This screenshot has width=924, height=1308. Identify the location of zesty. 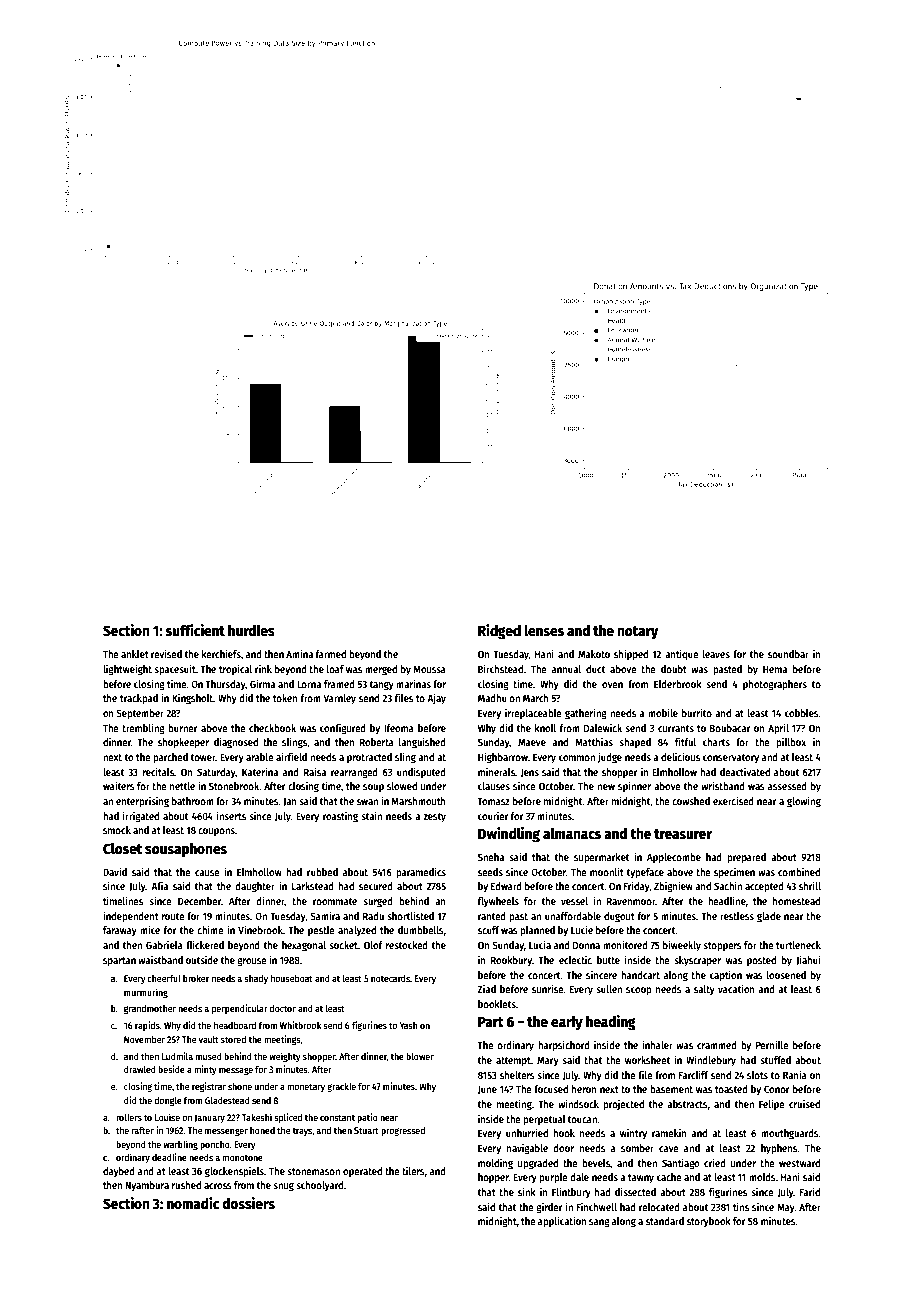
(434, 817).
